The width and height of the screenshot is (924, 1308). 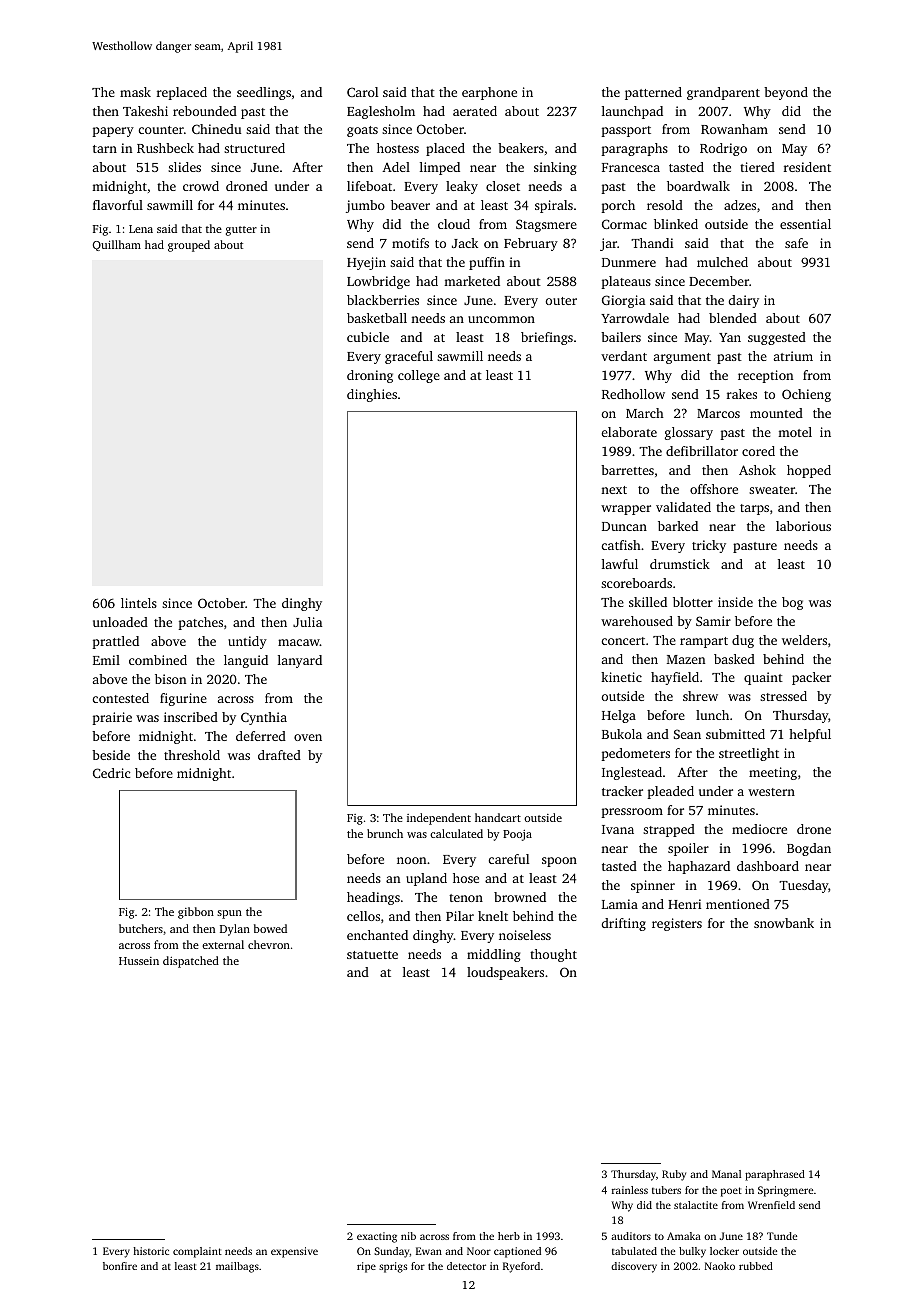 What do you see at coordinates (372, 955) in the screenshot?
I see `statuette` at bounding box center [372, 955].
